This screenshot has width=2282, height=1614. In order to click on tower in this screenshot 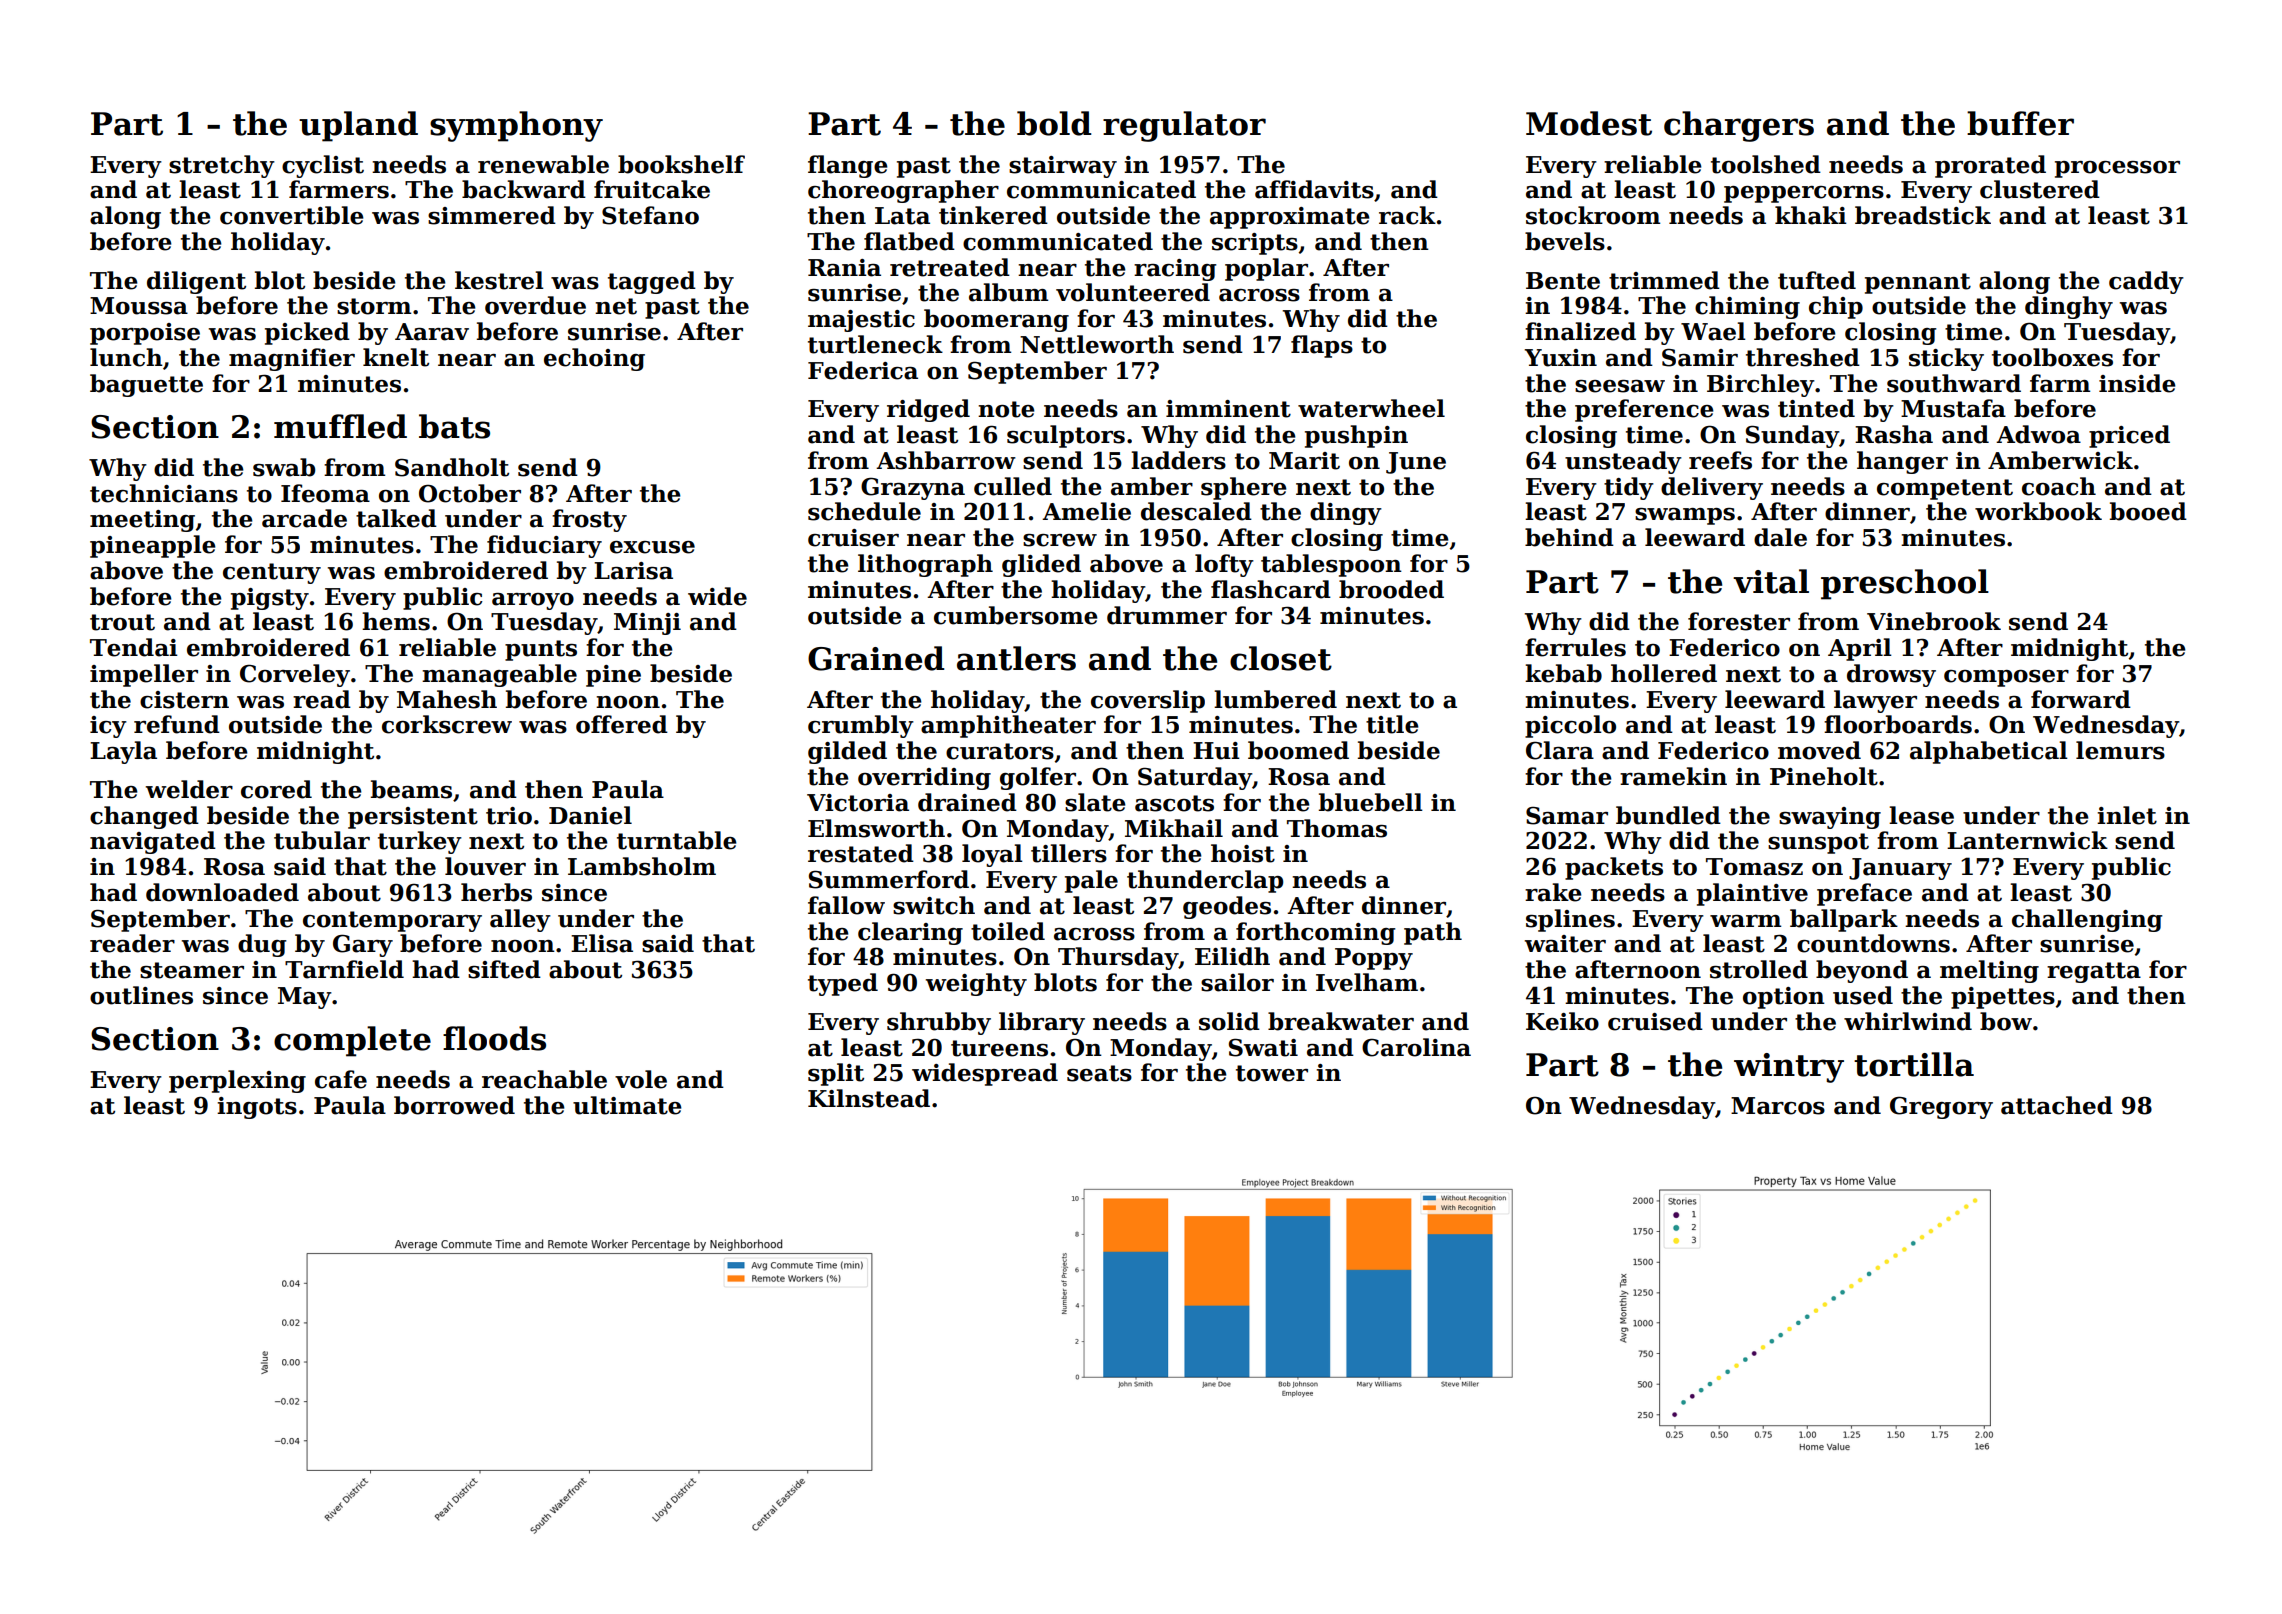, I will do `click(1272, 1073)`.
